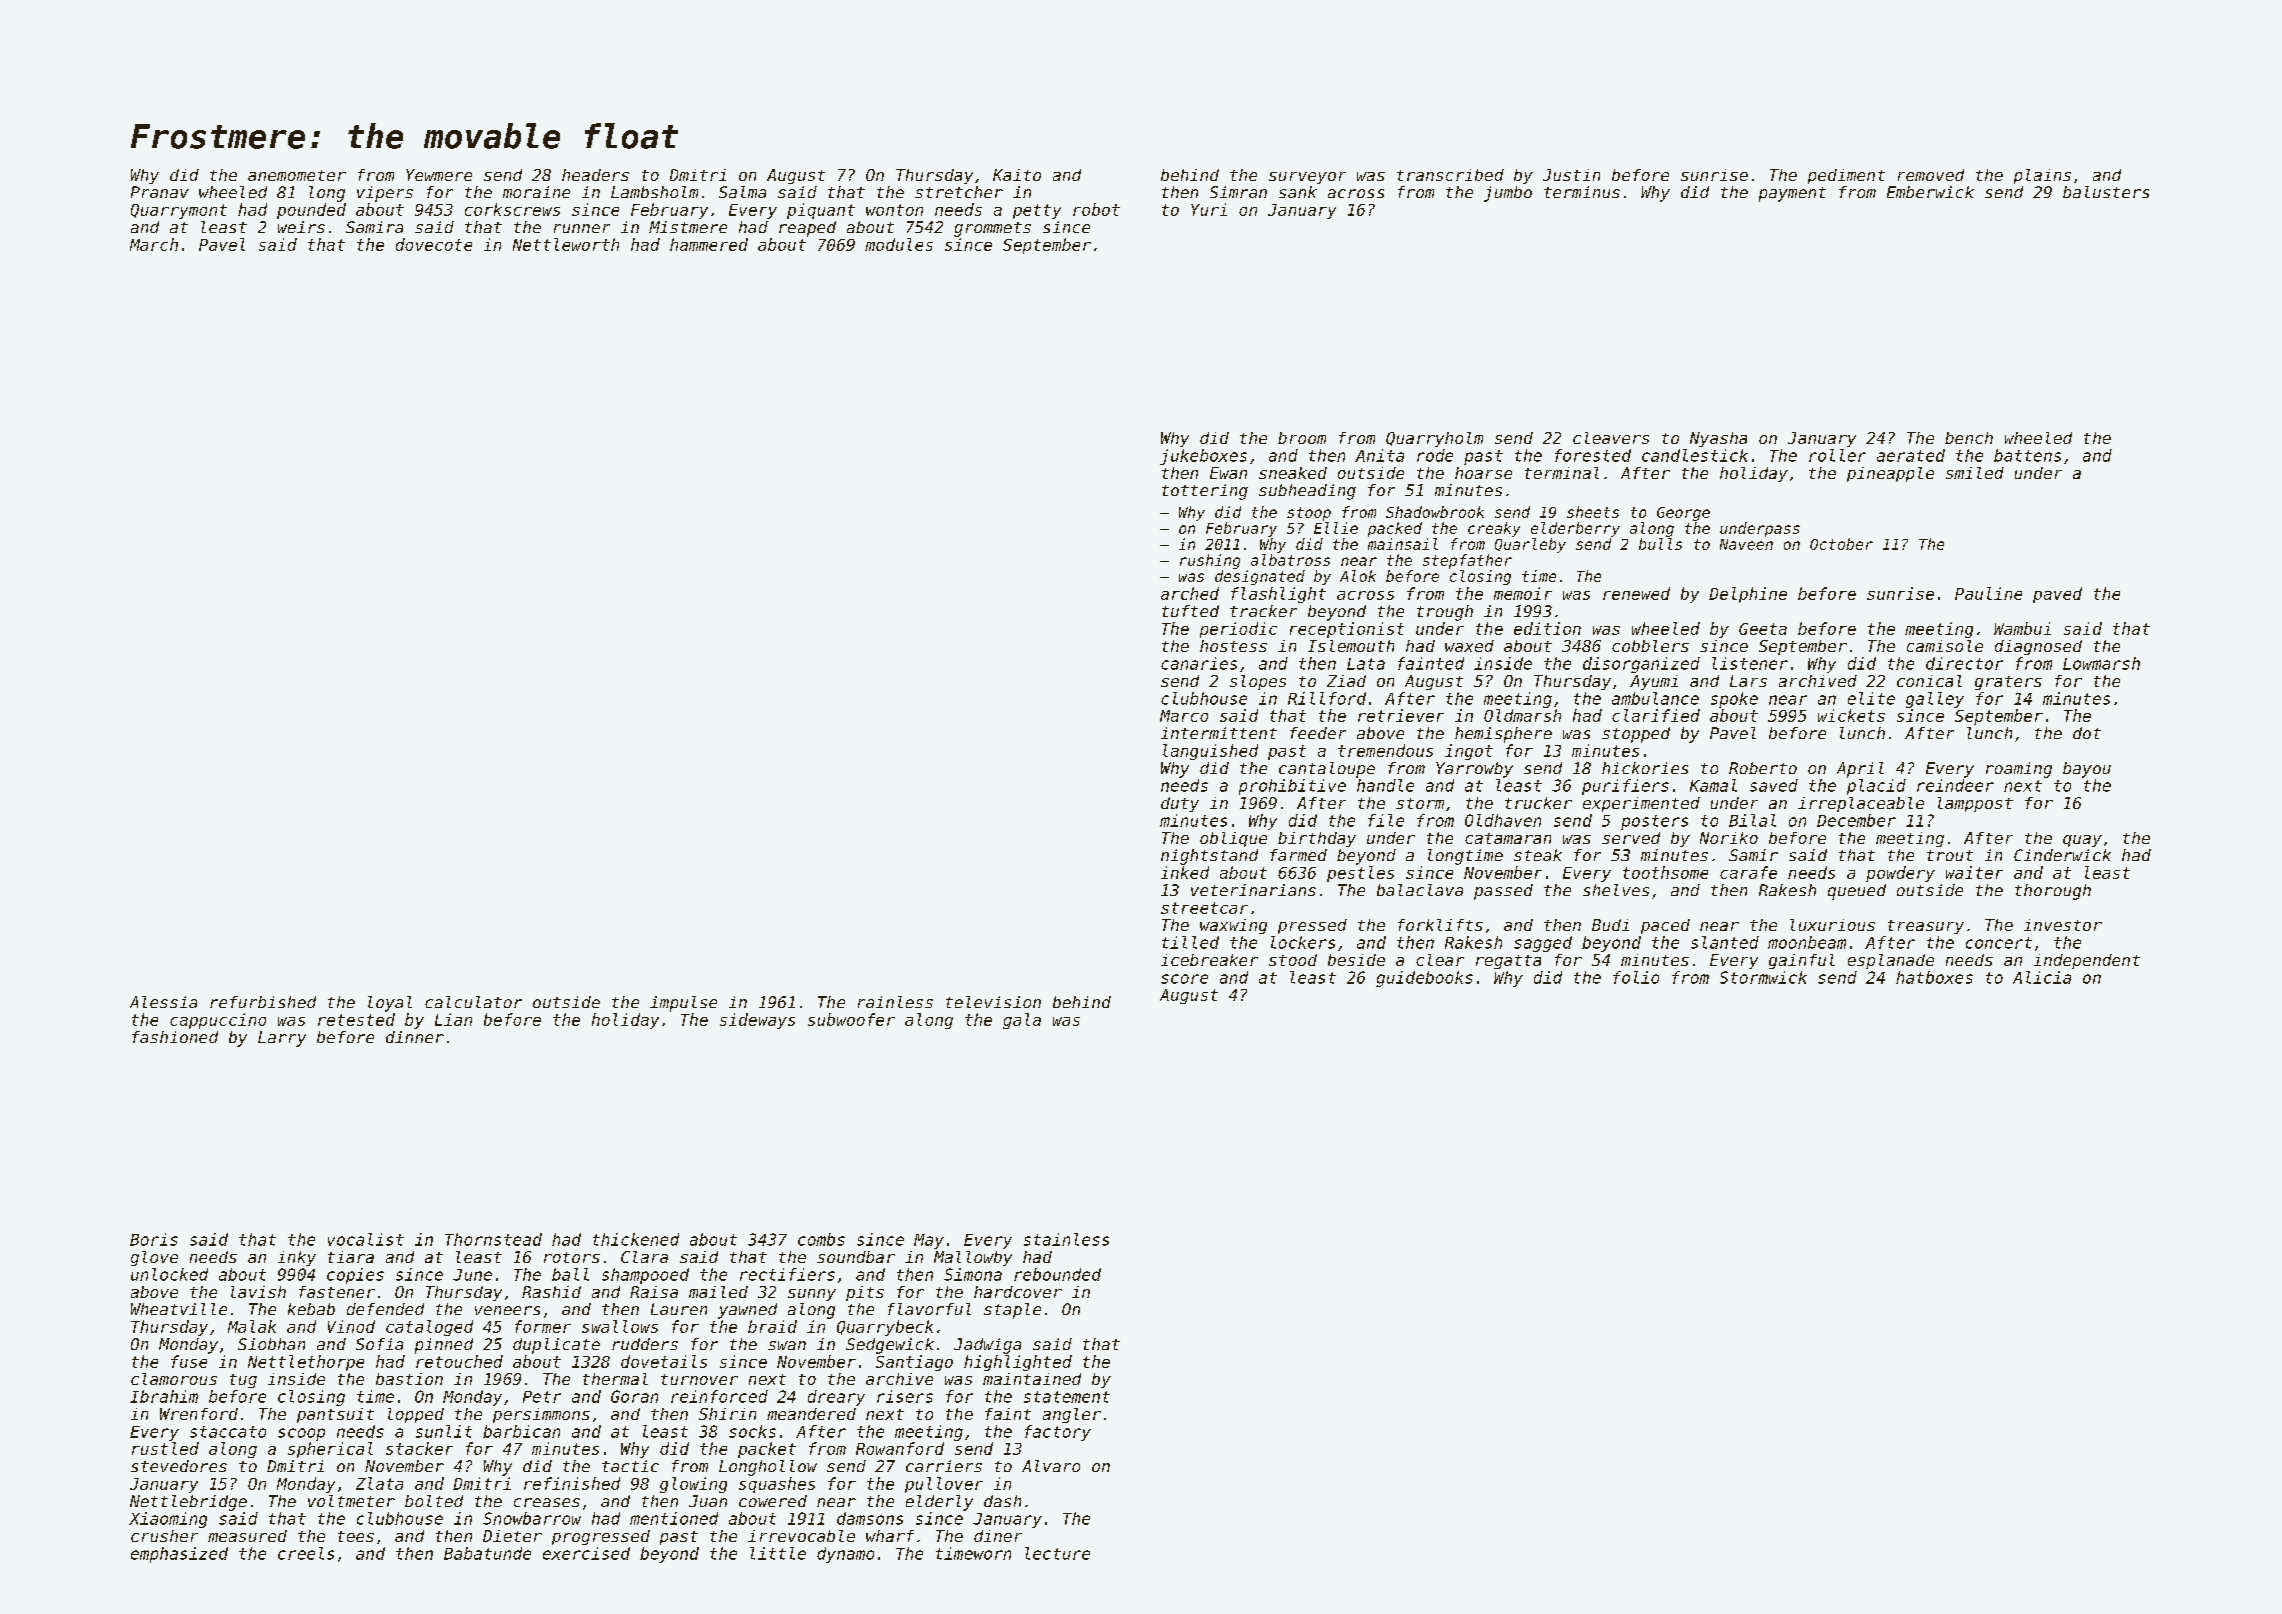 Image resolution: width=2282 pixels, height=1614 pixels. What do you see at coordinates (263, 1002) in the screenshot?
I see `refurbished` at bounding box center [263, 1002].
